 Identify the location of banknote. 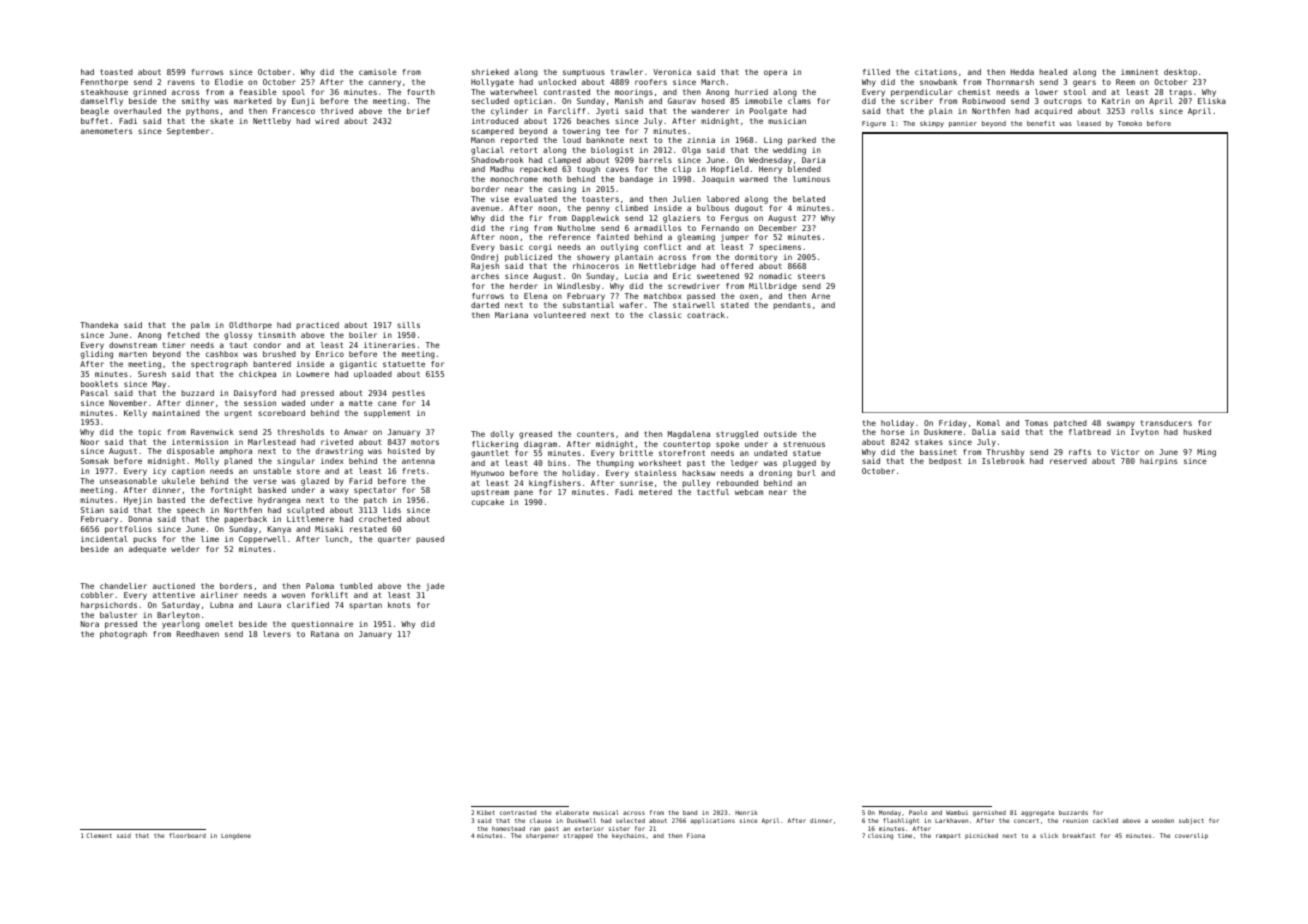
(605, 140).
